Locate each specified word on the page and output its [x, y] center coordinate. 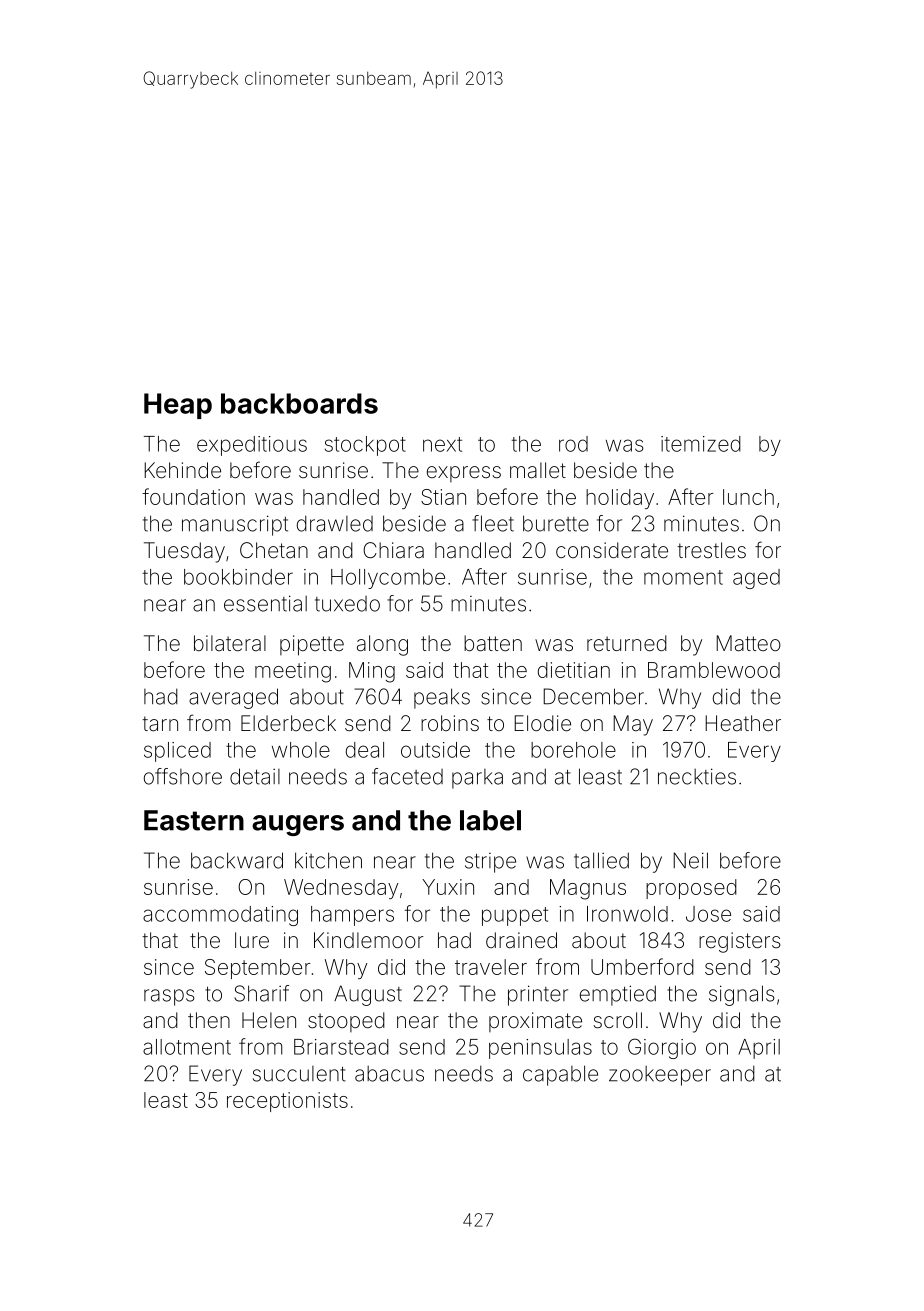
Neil [690, 860]
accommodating [220, 916]
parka [477, 779]
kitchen [328, 860]
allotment [187, 1047]
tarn [160, 724]
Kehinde [182, 470]
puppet [515, 916]
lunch [748, 497]
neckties [697, 776]
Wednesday [341, 889]
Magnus [588, 889]
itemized [701, 444]
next [442, 444]
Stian [443, 497]
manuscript [235, 525]
